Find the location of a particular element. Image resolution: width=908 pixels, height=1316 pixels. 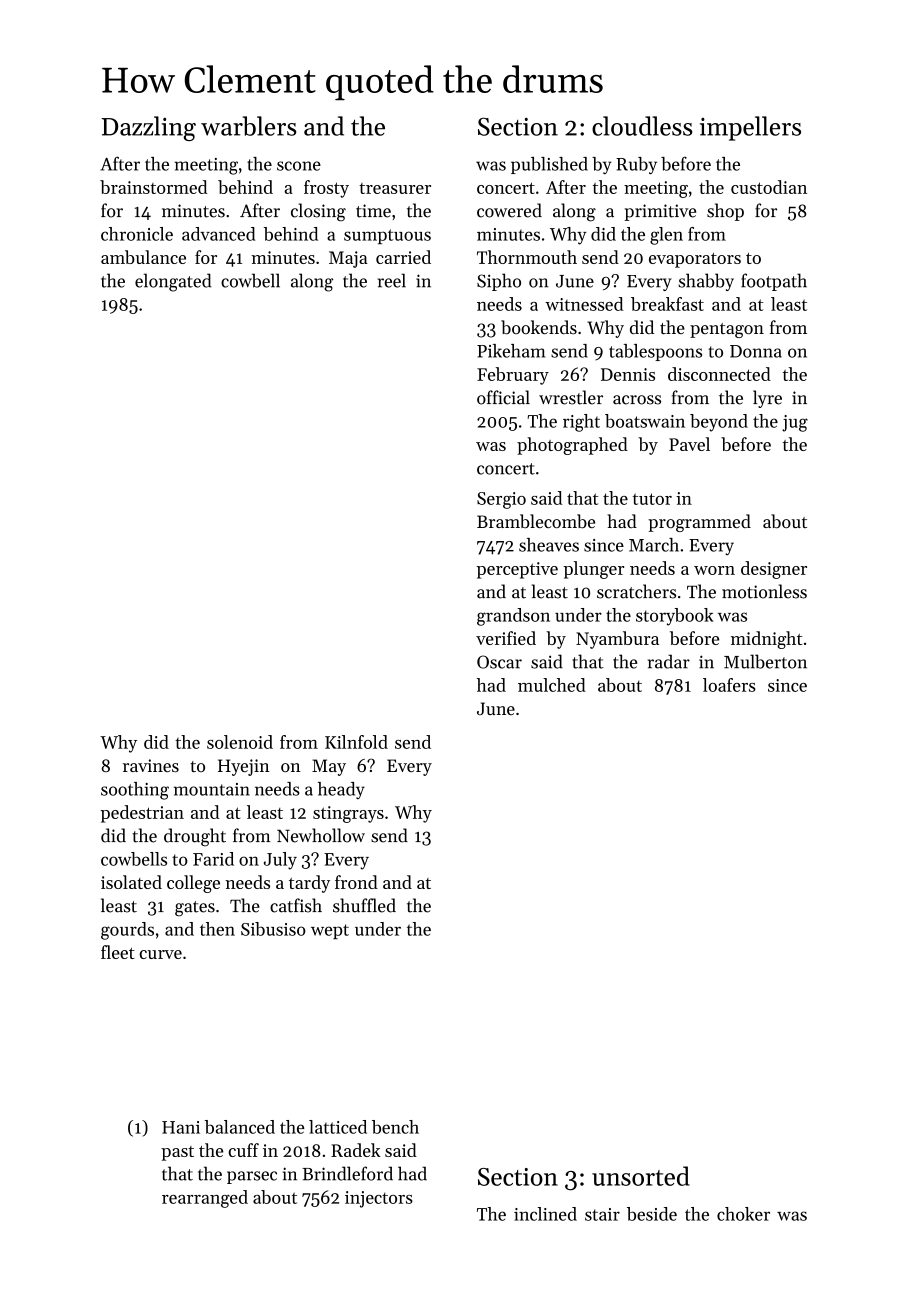

custodian is located at coordinates (769, 187).
